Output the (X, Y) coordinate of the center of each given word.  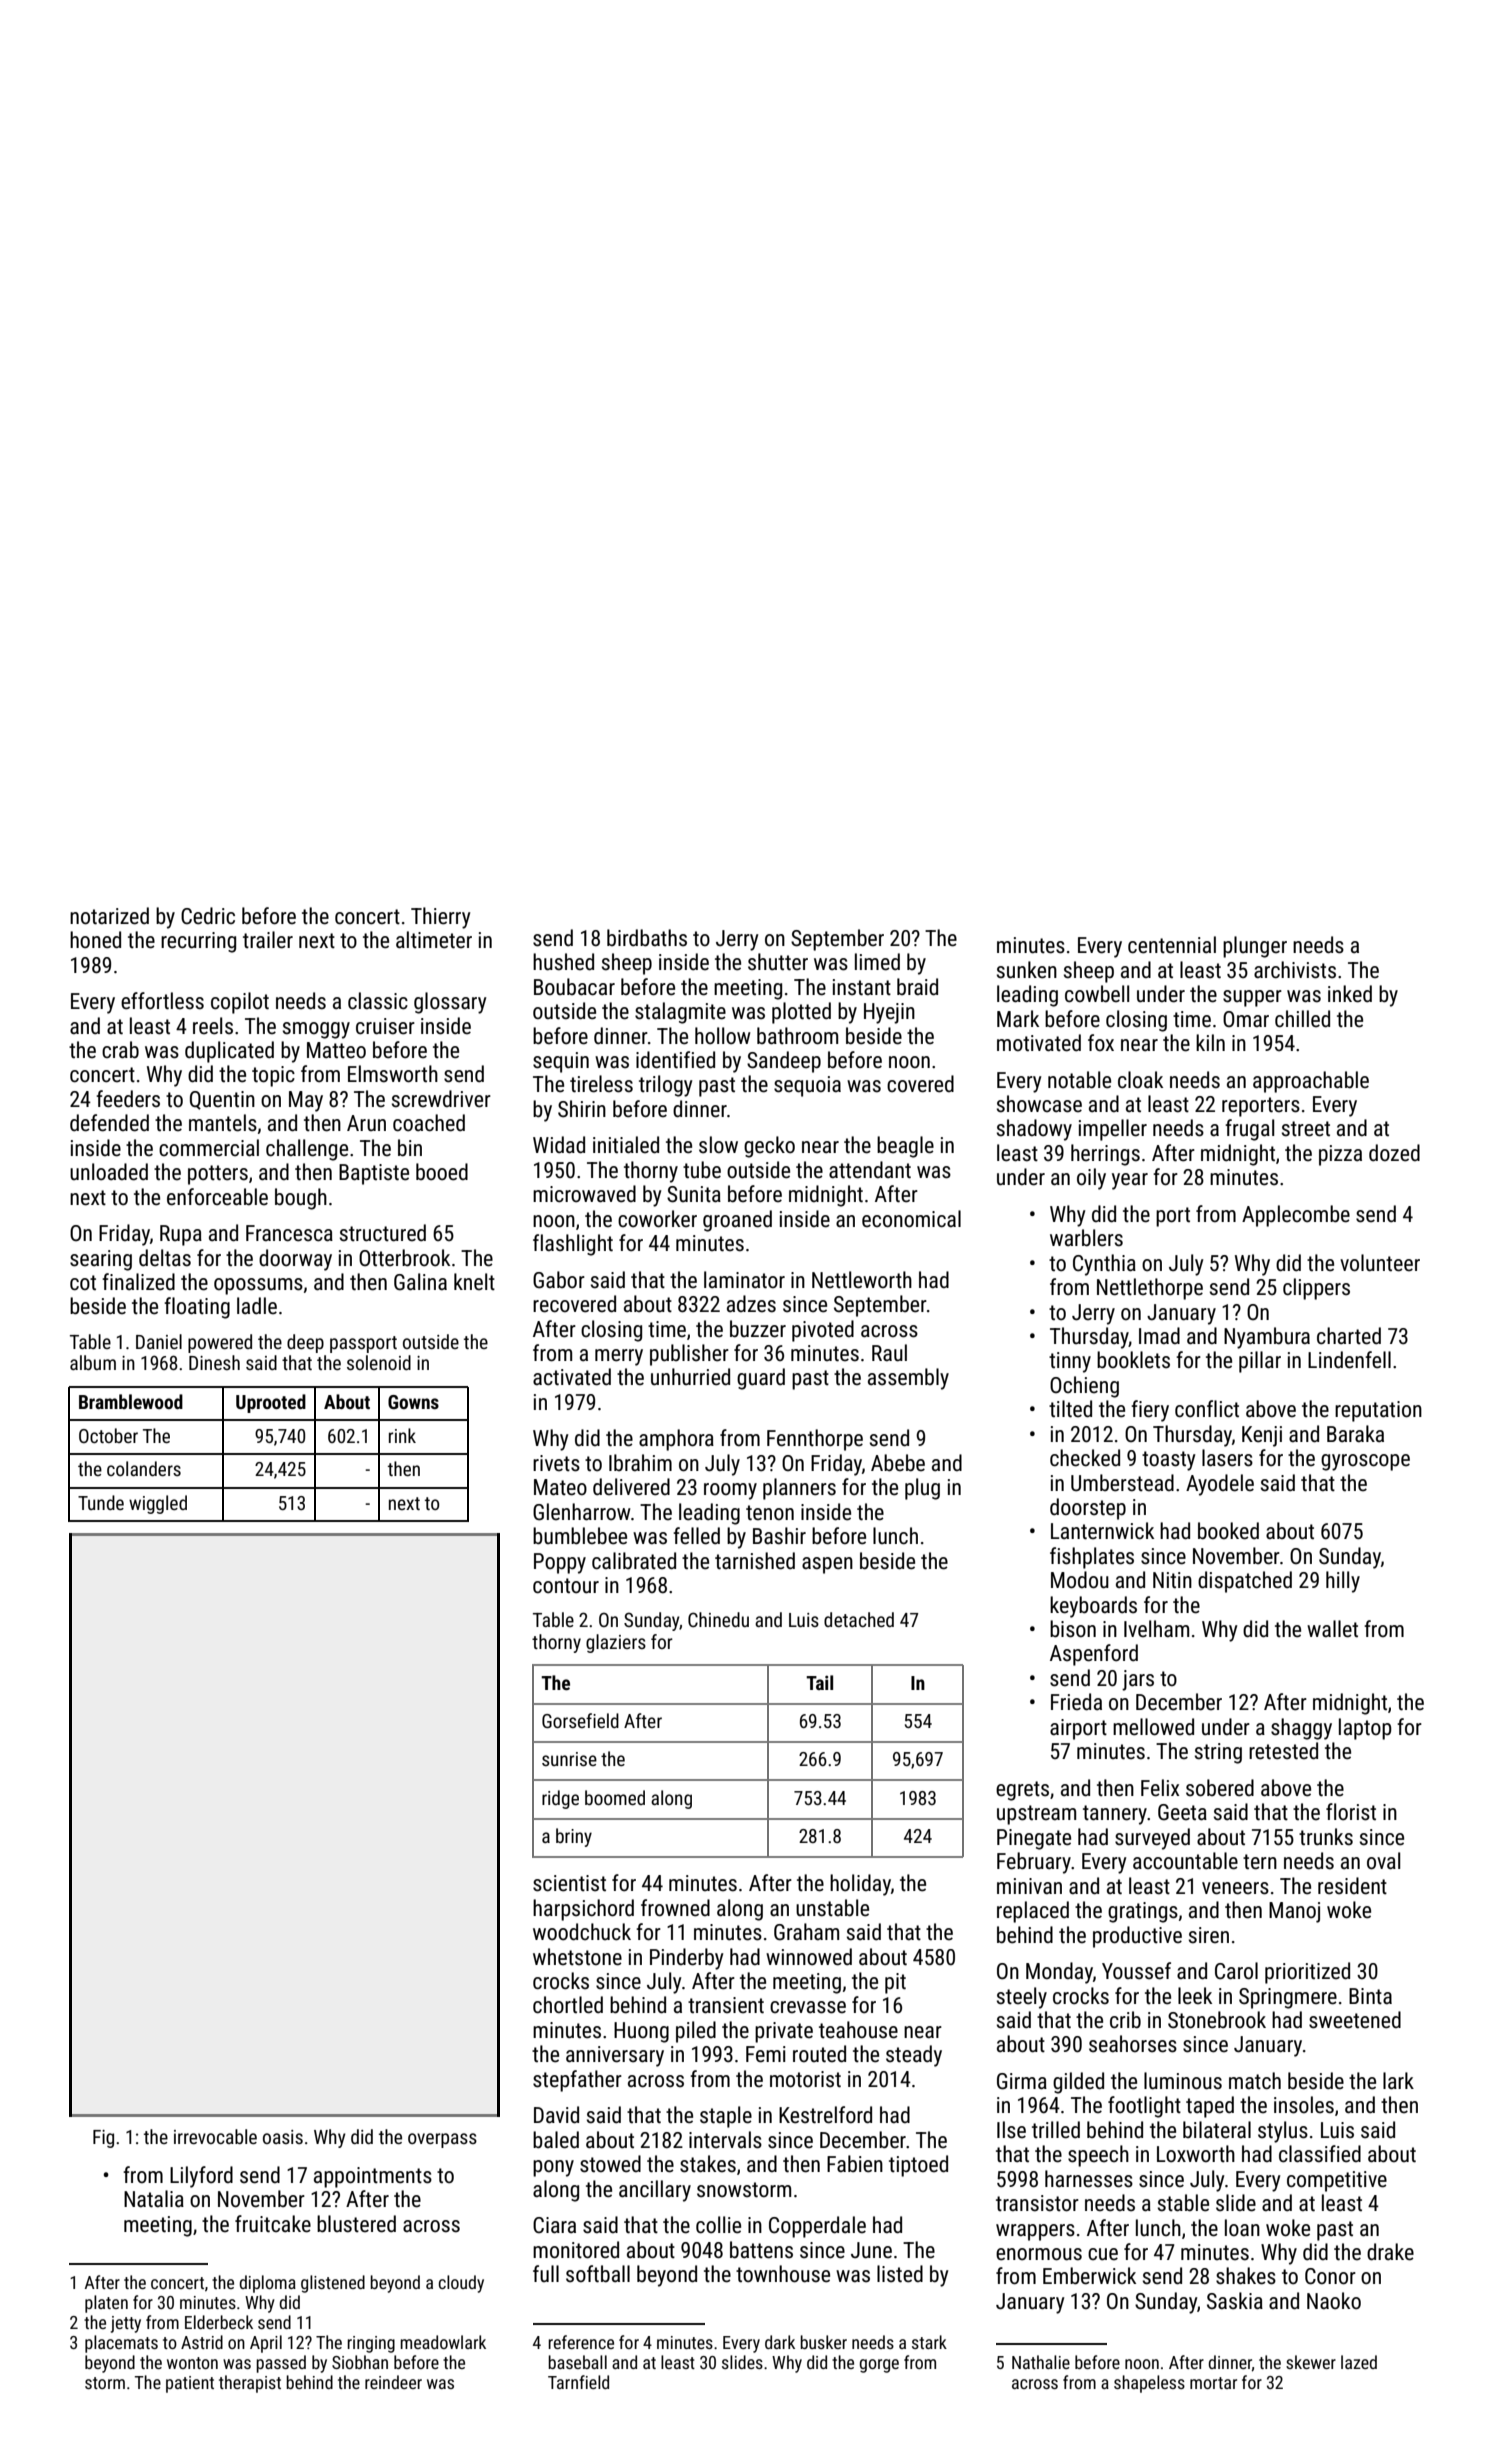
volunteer (1380, 1263)
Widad (559, 1145)
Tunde (101, 1502)
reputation (1378, 1411)
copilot (240, 1003)
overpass (442, 2140)
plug (922, 1489)
